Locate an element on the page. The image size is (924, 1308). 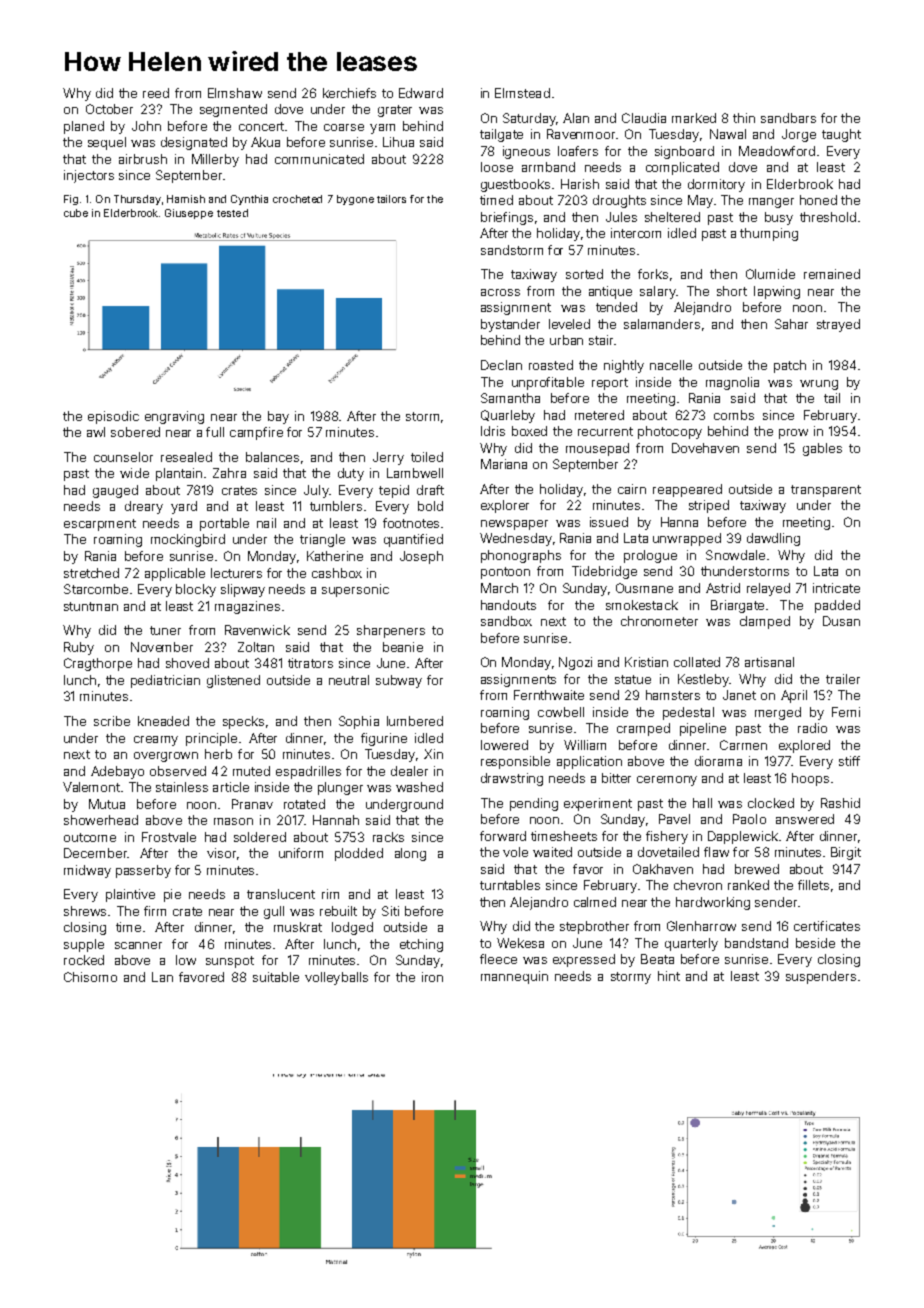
Dusan is located at coordinates (841, 621).
